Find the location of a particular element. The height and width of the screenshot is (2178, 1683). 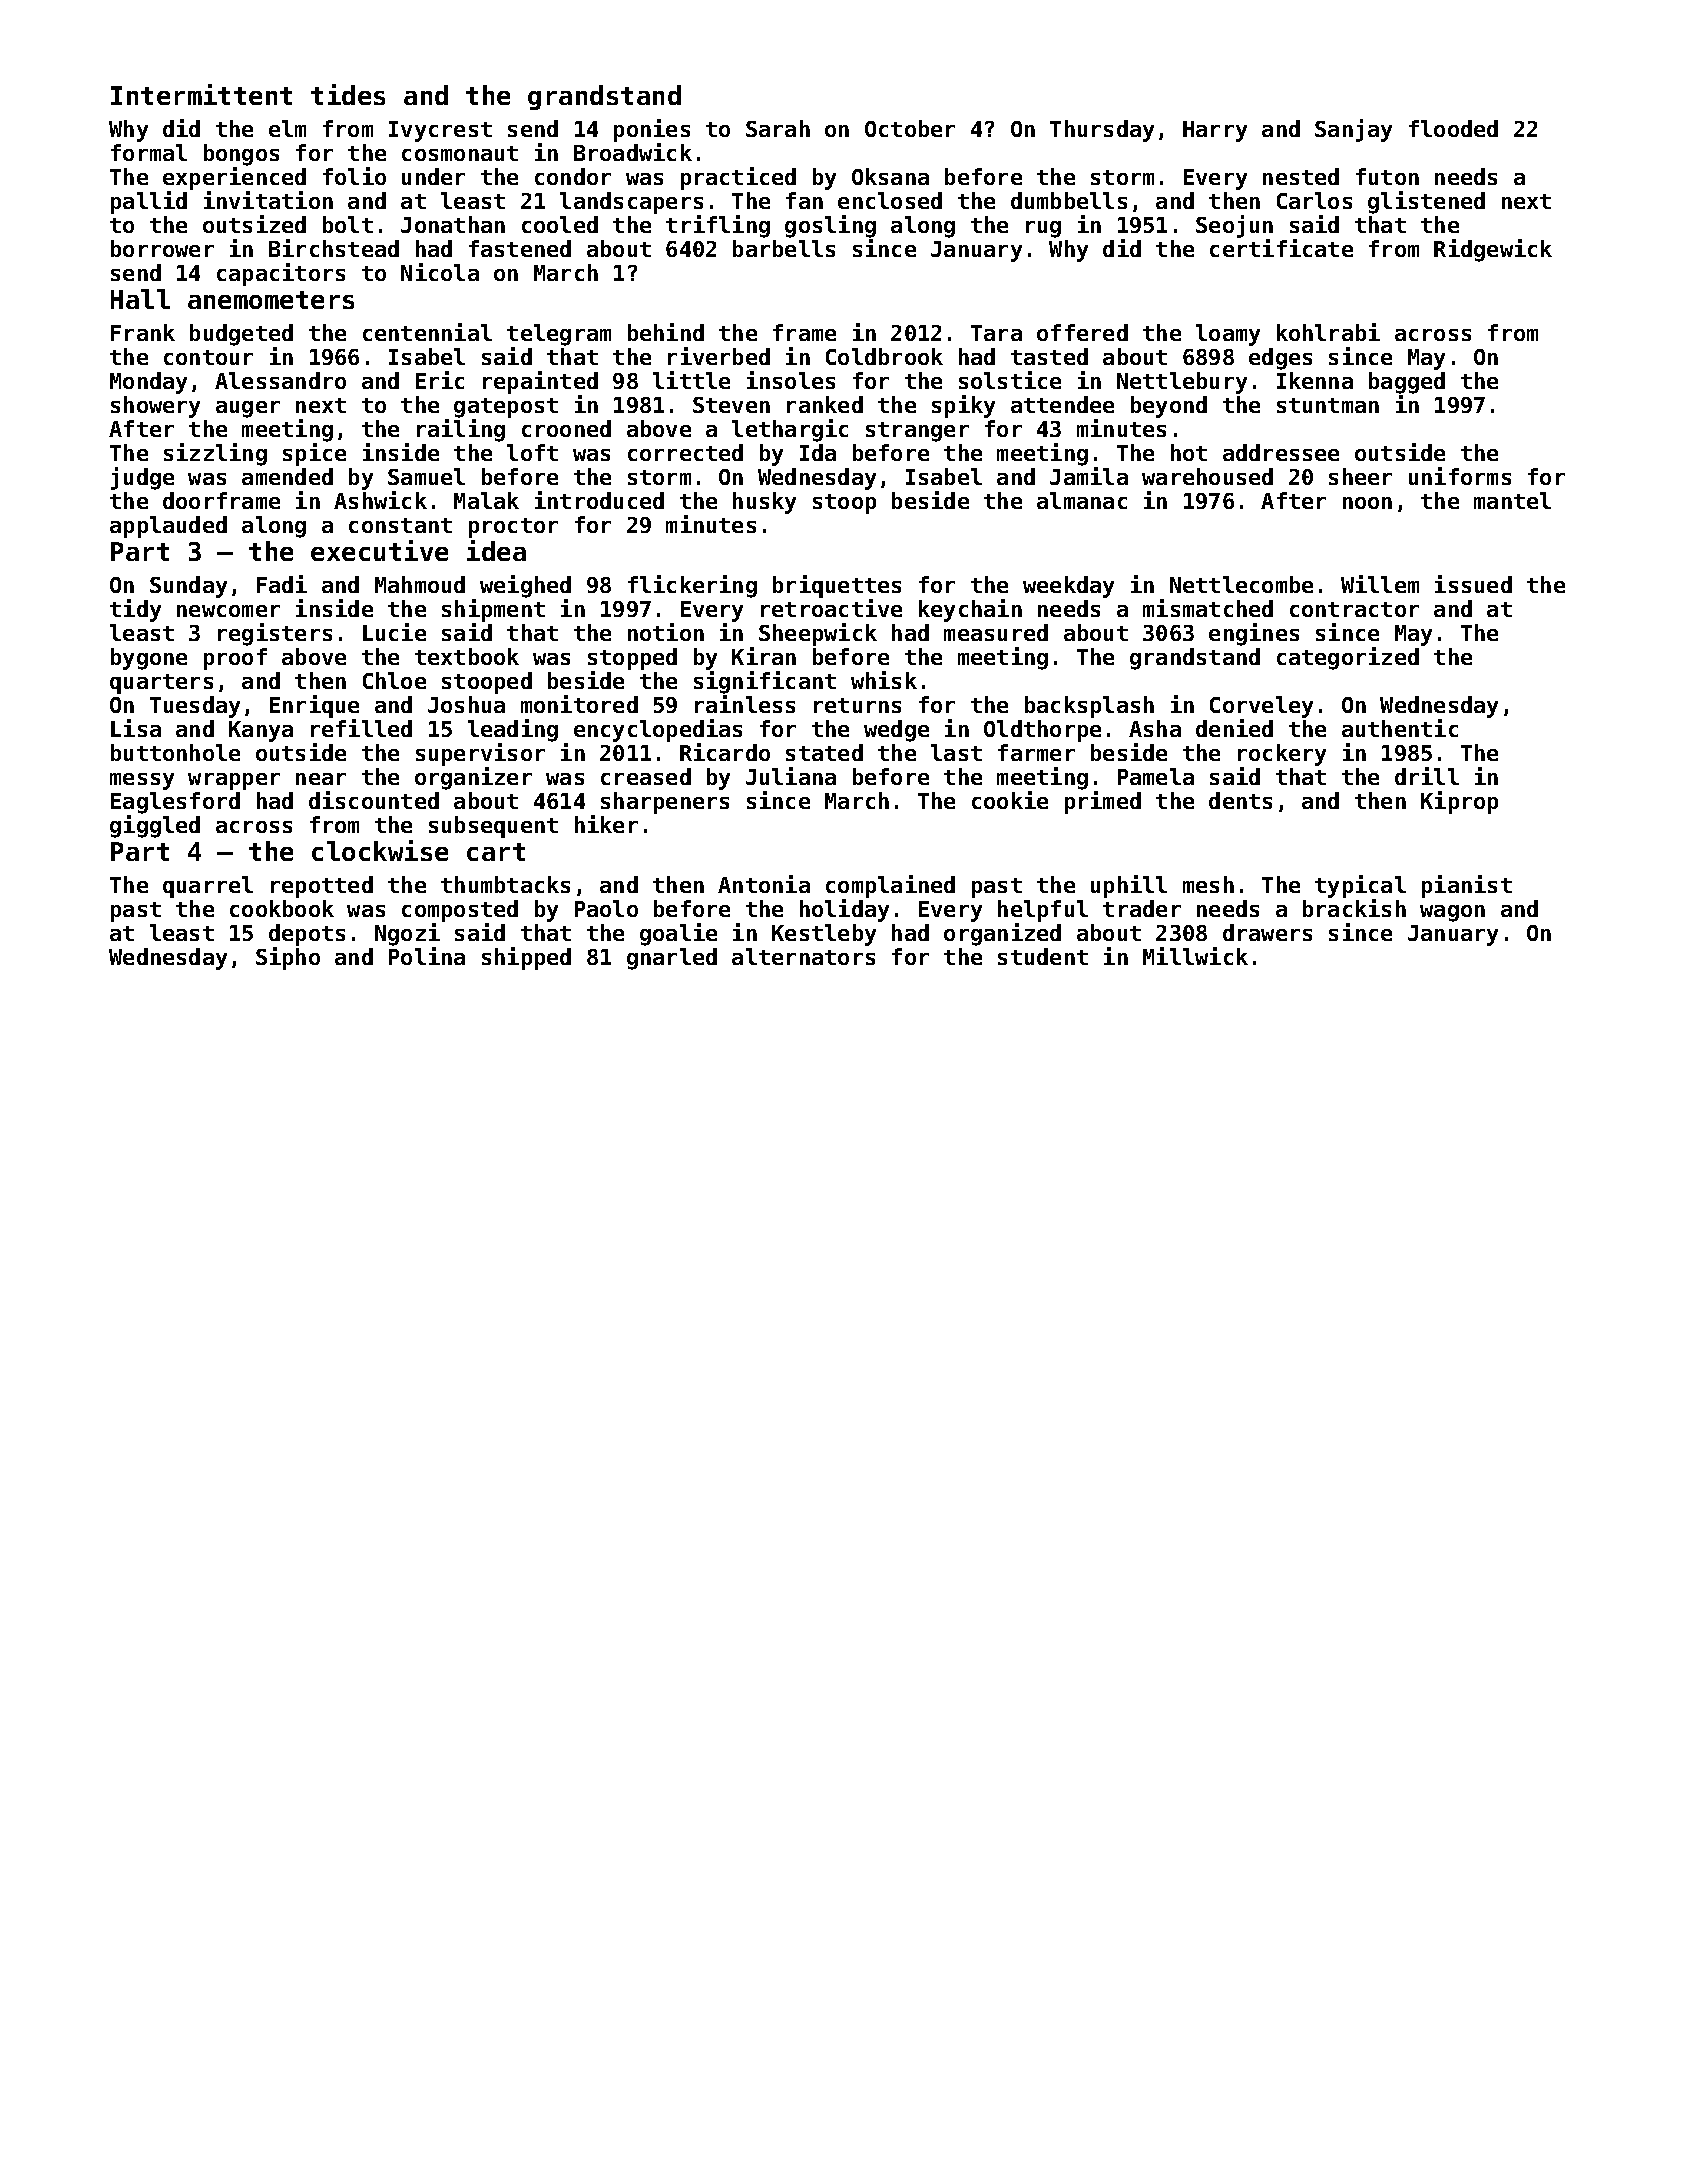

Corveley is located at coordinates (1261, 707).
